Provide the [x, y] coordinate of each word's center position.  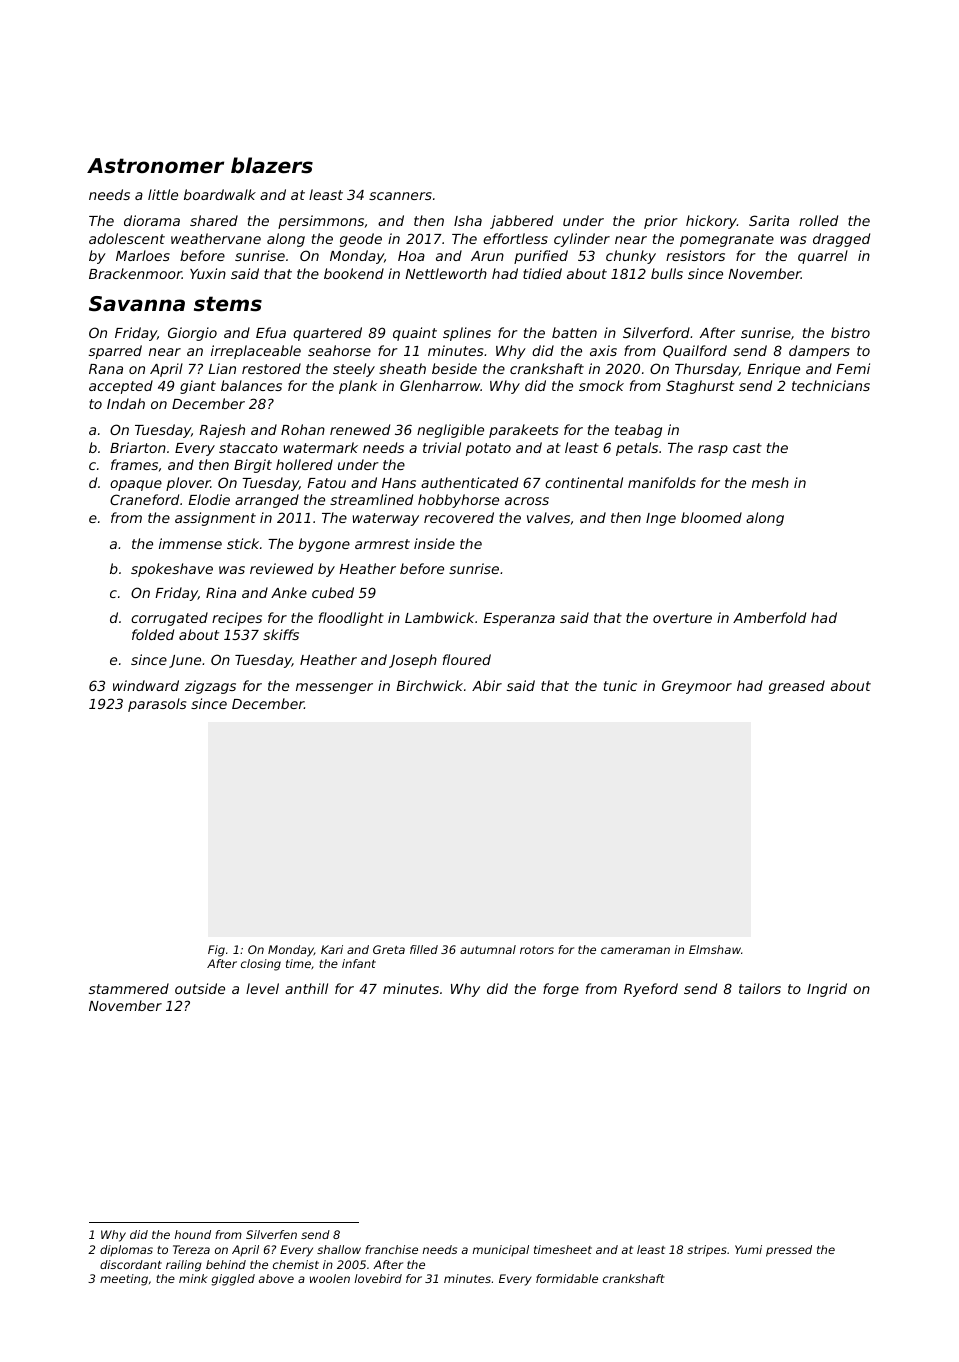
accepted [121, 387]
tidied [542, 273]
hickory [711, 222]
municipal [501, 1250]
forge [561, 990]
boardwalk [220, 194]
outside [200, 988]
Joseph [413, 661]
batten [574, 332]
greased [797, 687]
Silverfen [271, 1234]
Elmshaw [715, 949]
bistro [850, 332]
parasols [157, 705]
